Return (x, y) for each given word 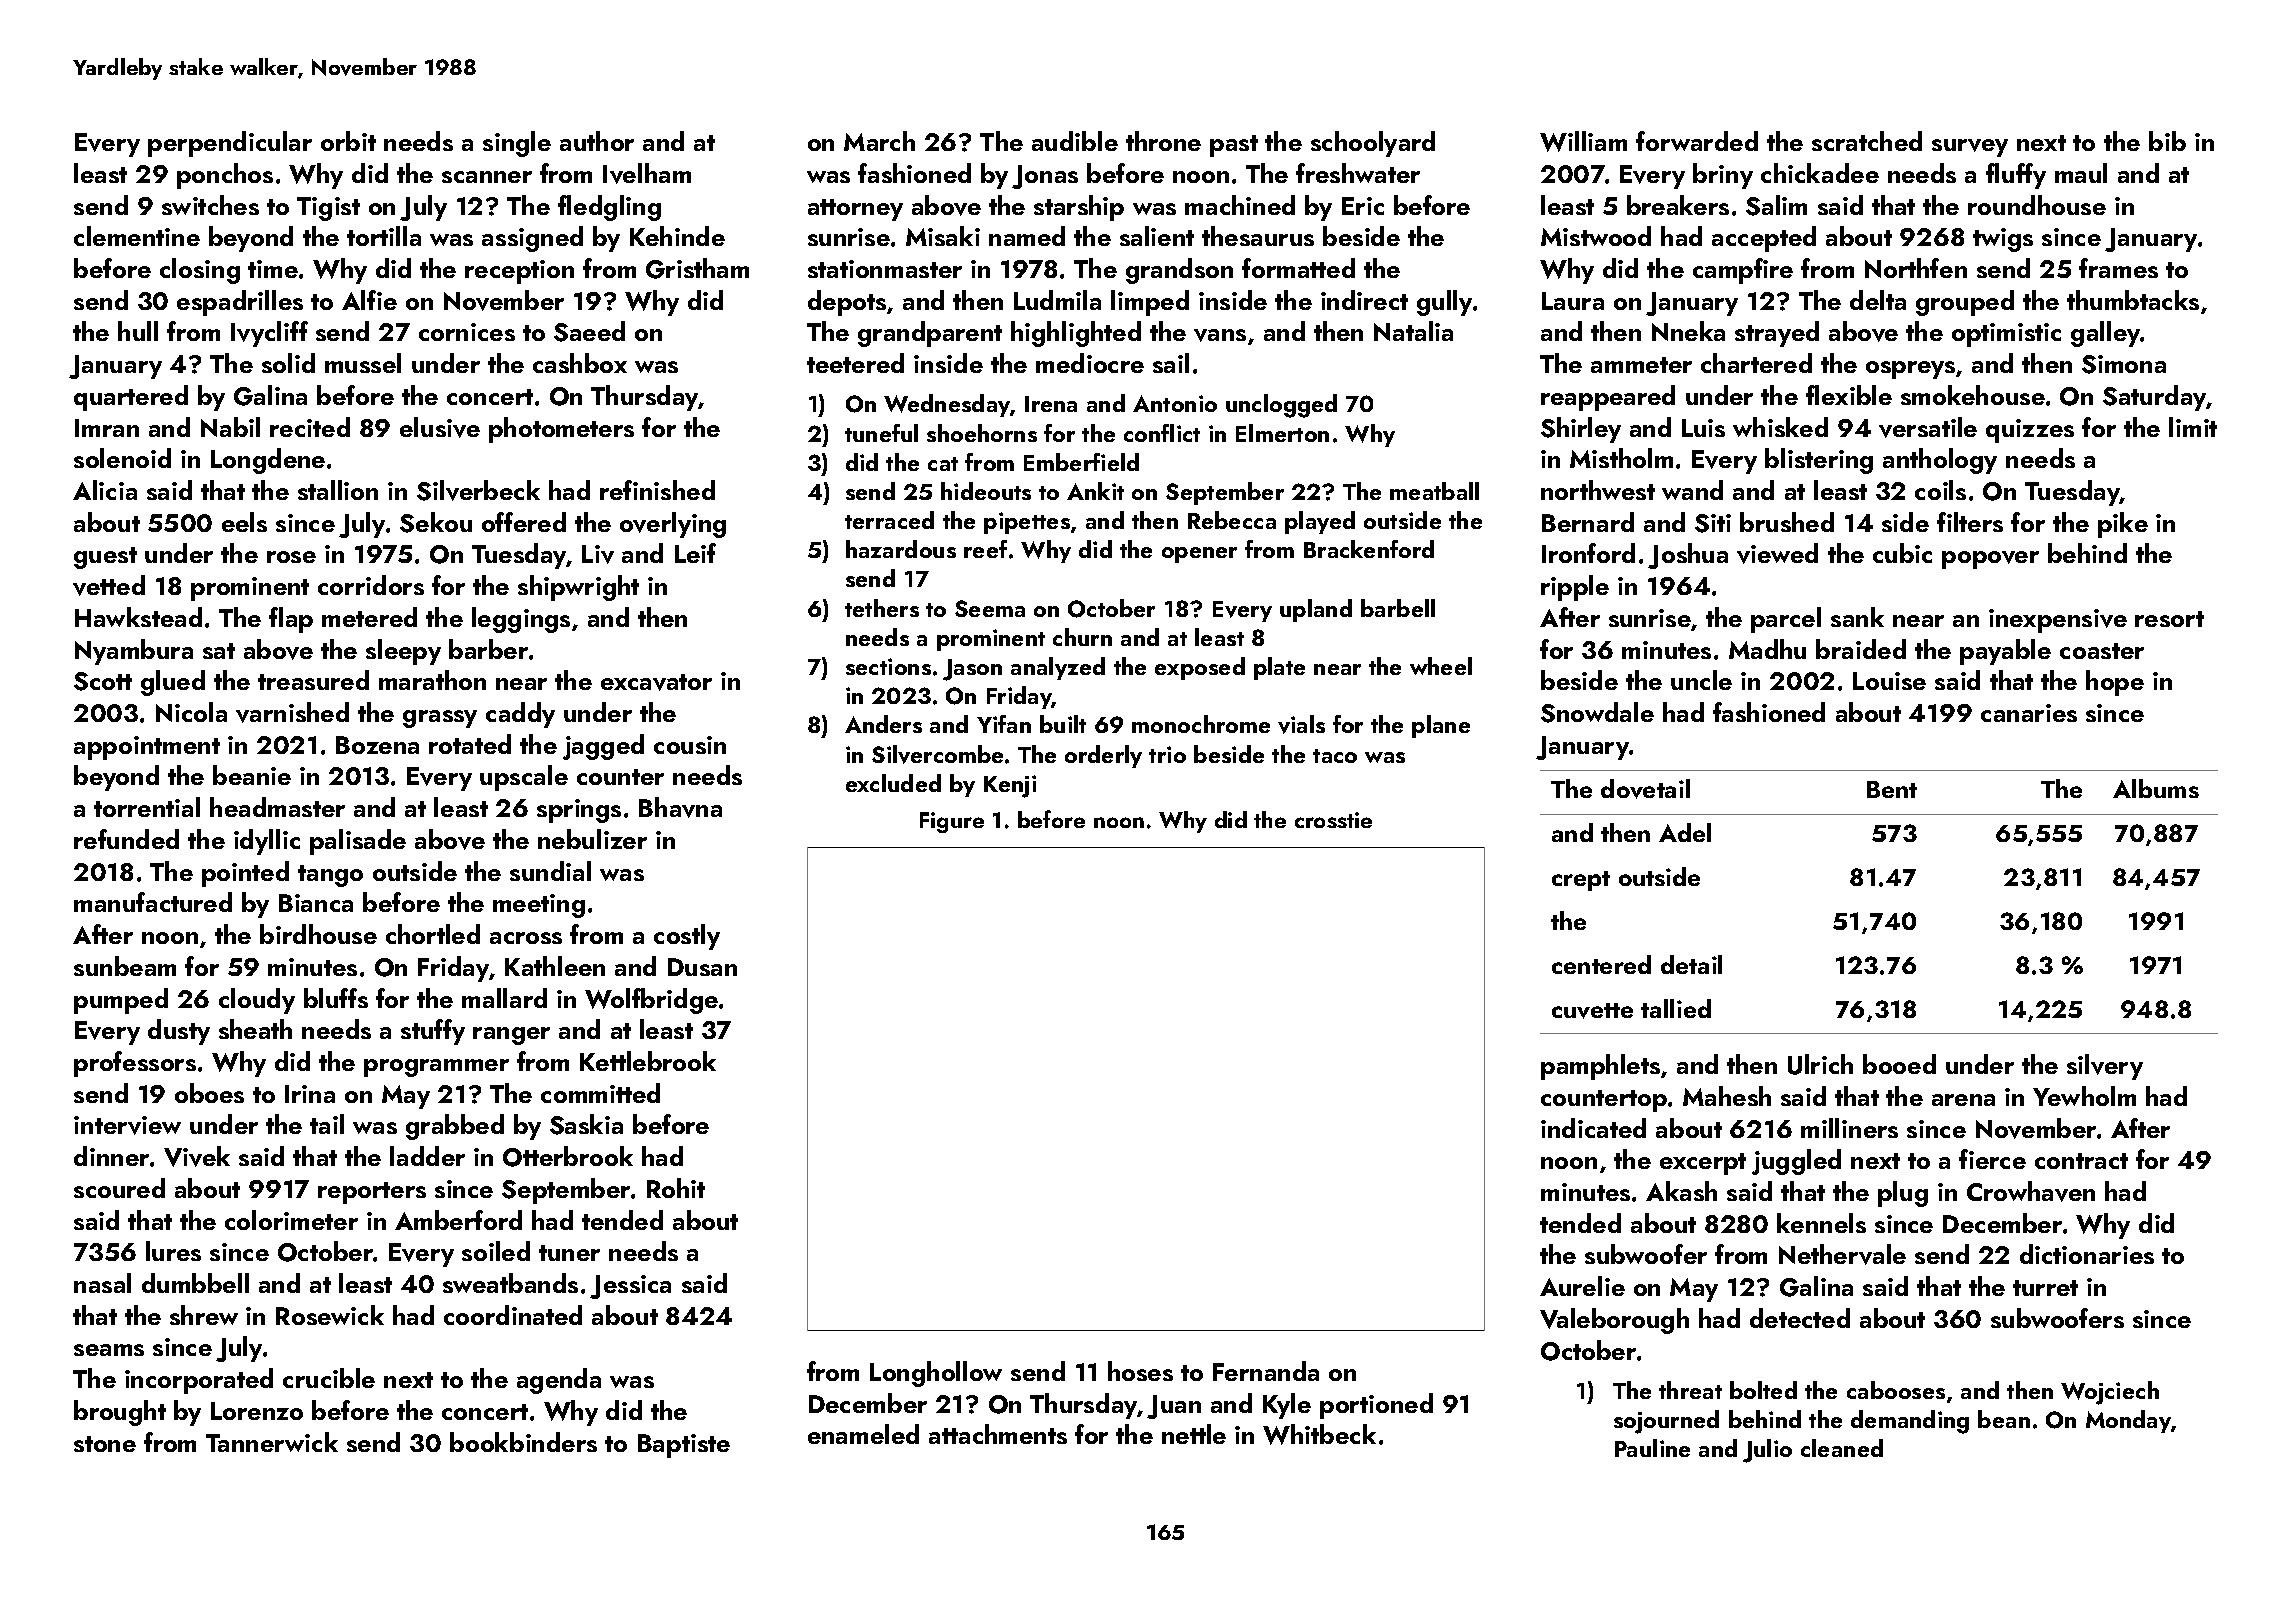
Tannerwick (272, 1442)
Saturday (2155, 398)
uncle (1701, 680)
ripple (1575, 588)
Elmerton (1282, 433)
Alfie (369, 300)
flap (291, 620)
